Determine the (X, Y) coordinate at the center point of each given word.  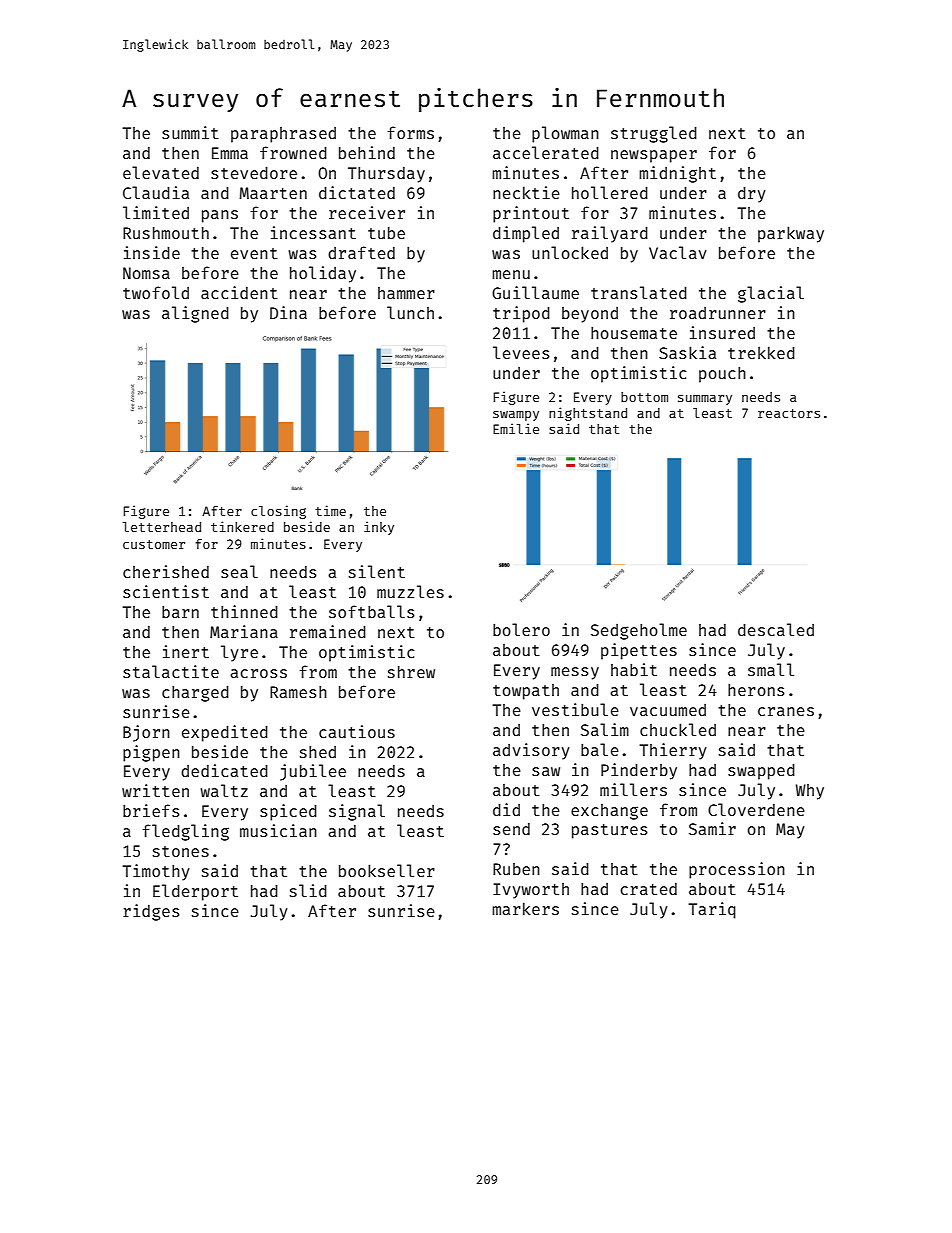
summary (705, 400)
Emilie (516, 428)
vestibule (575, 709)
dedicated (224, 770)
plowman (565, 134)
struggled (654, 134)
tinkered (242, 526)
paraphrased (283, 135)
